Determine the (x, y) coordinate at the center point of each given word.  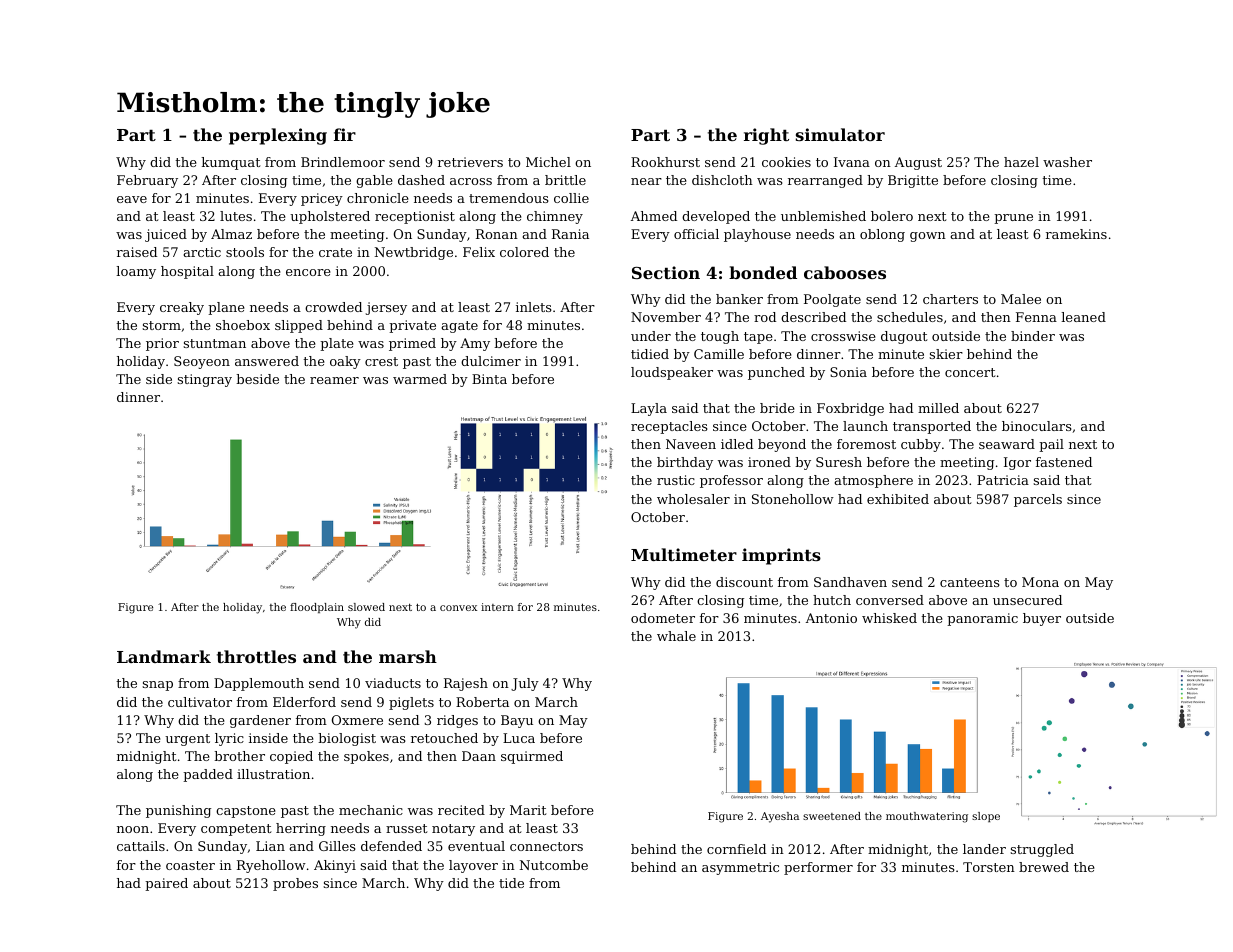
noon (133, 829)
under (651, 336)
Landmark (164, 656)
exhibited (898, 499)
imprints (781, 556)
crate (335, 252)
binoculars (1037, 426)
